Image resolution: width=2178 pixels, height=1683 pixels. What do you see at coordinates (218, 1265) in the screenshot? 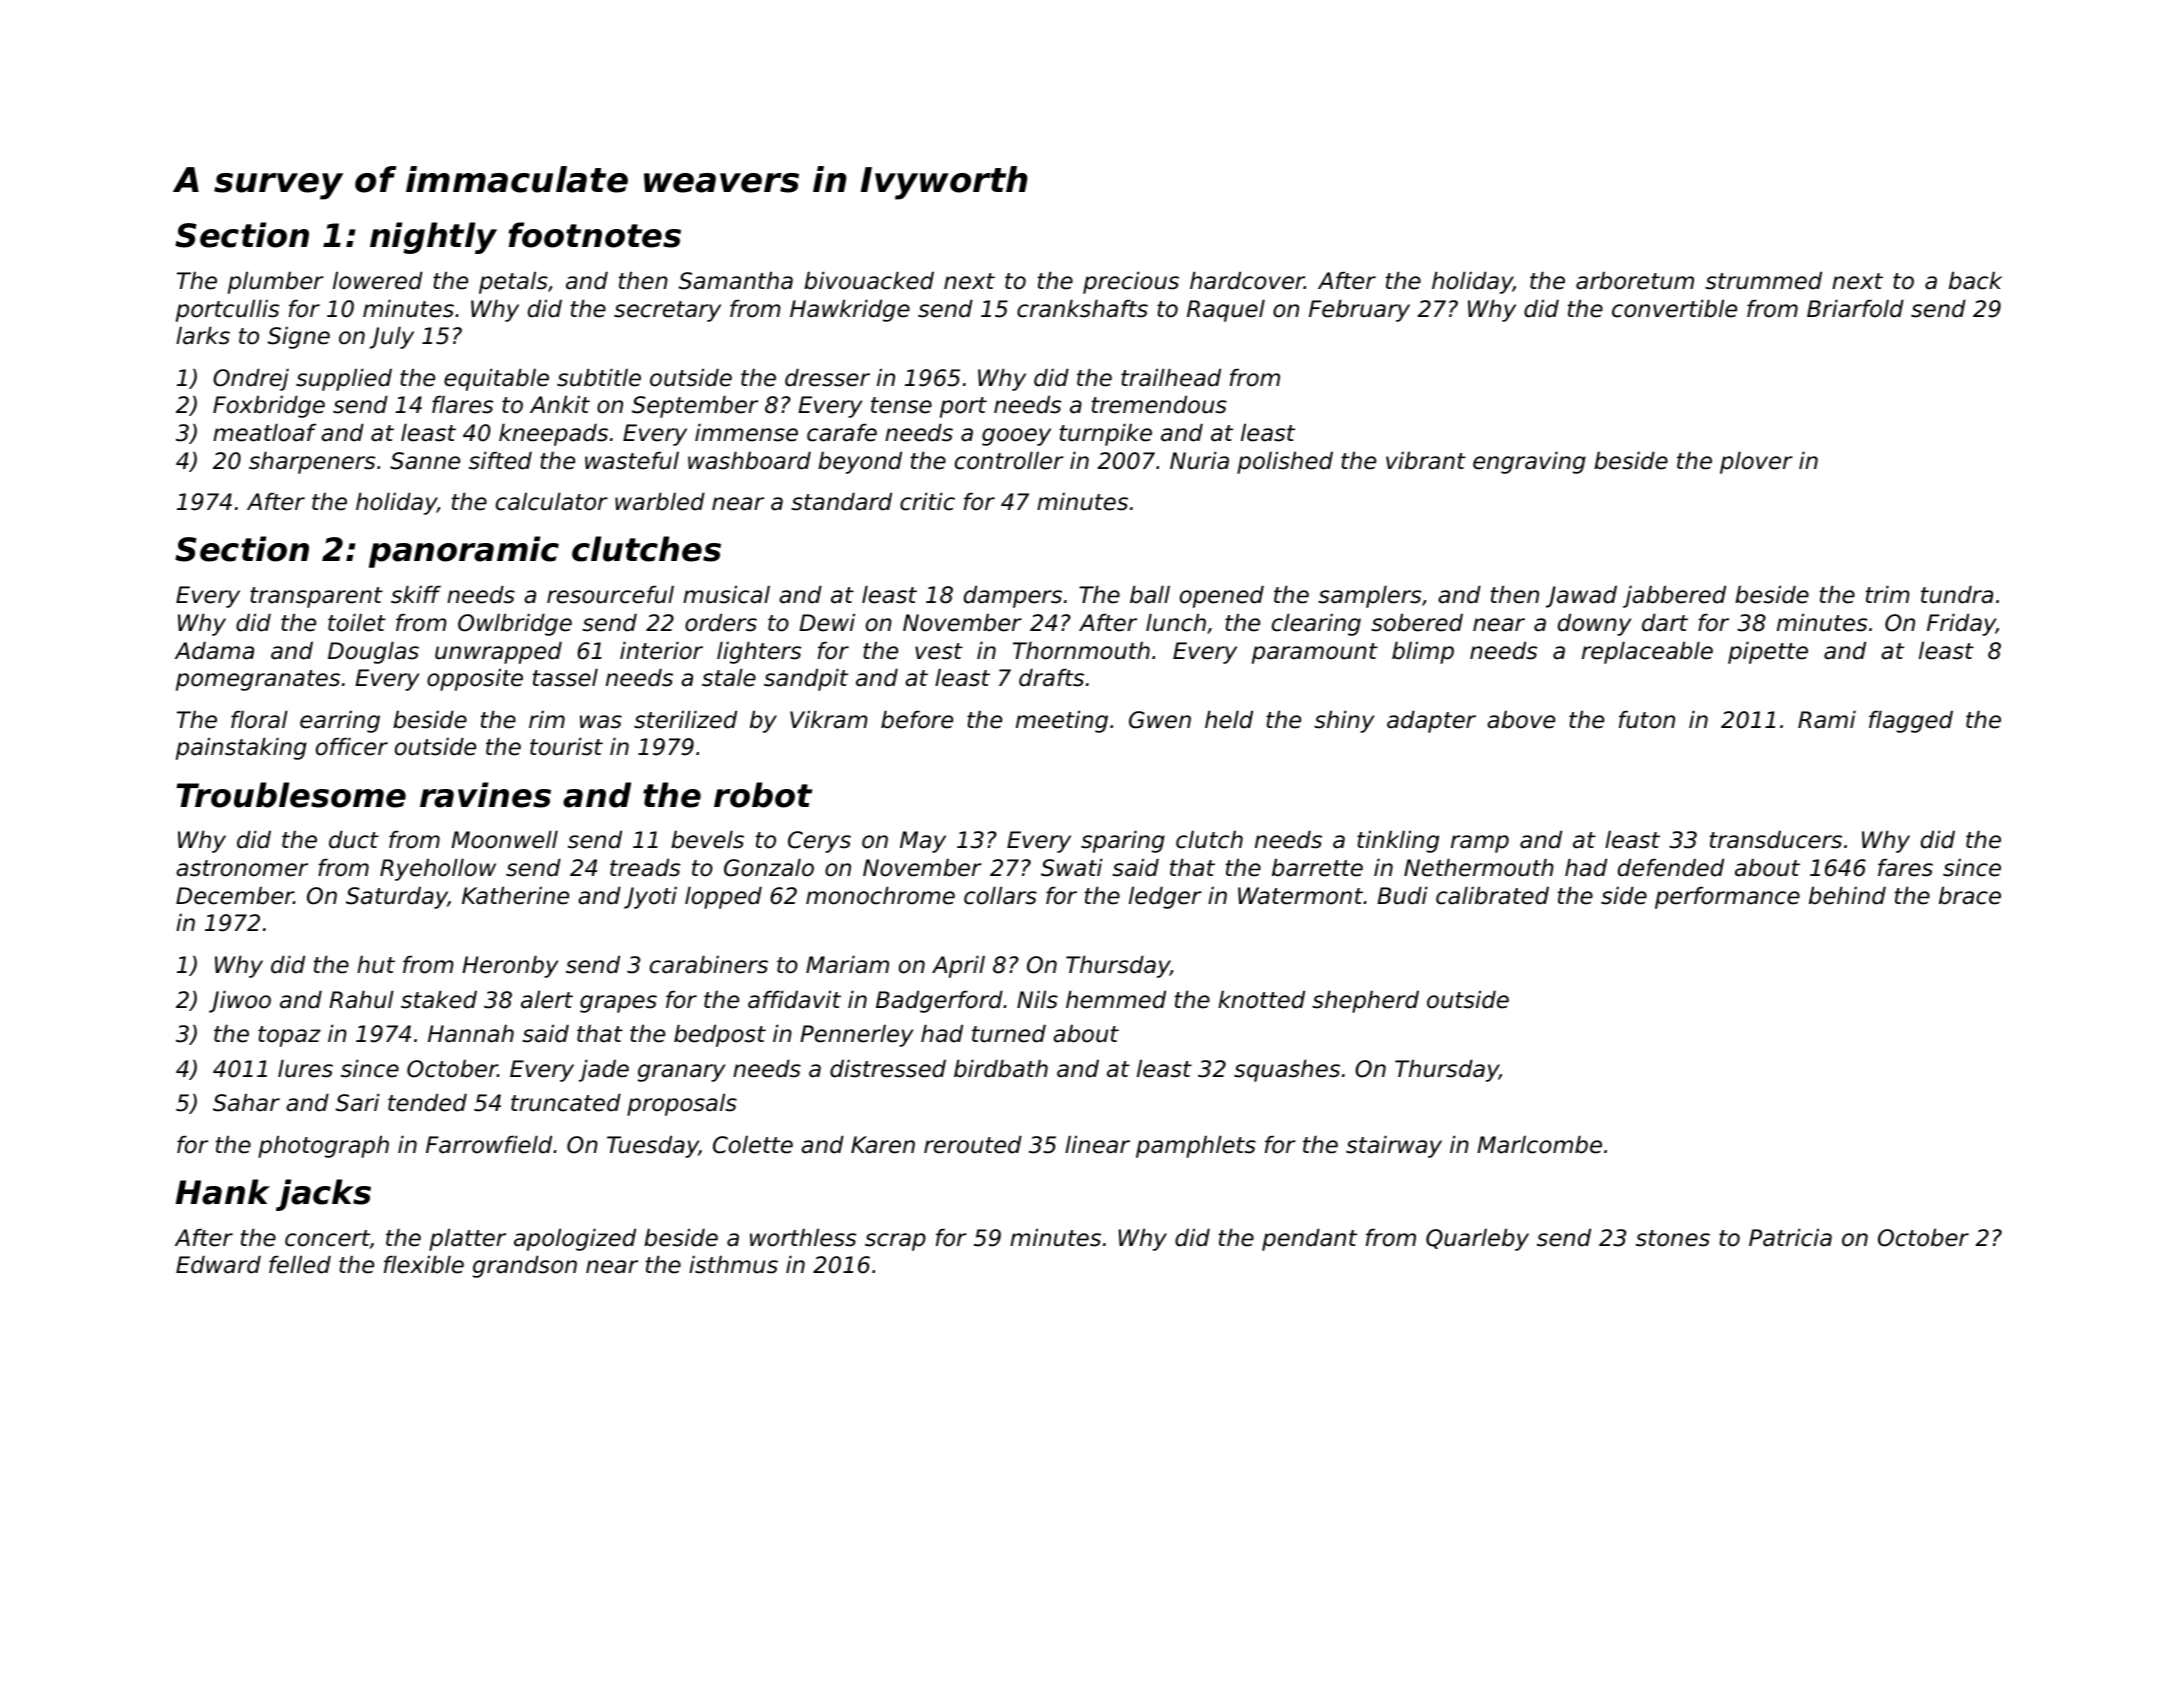
I see `Edward` at bounding box center [218, 1265].
